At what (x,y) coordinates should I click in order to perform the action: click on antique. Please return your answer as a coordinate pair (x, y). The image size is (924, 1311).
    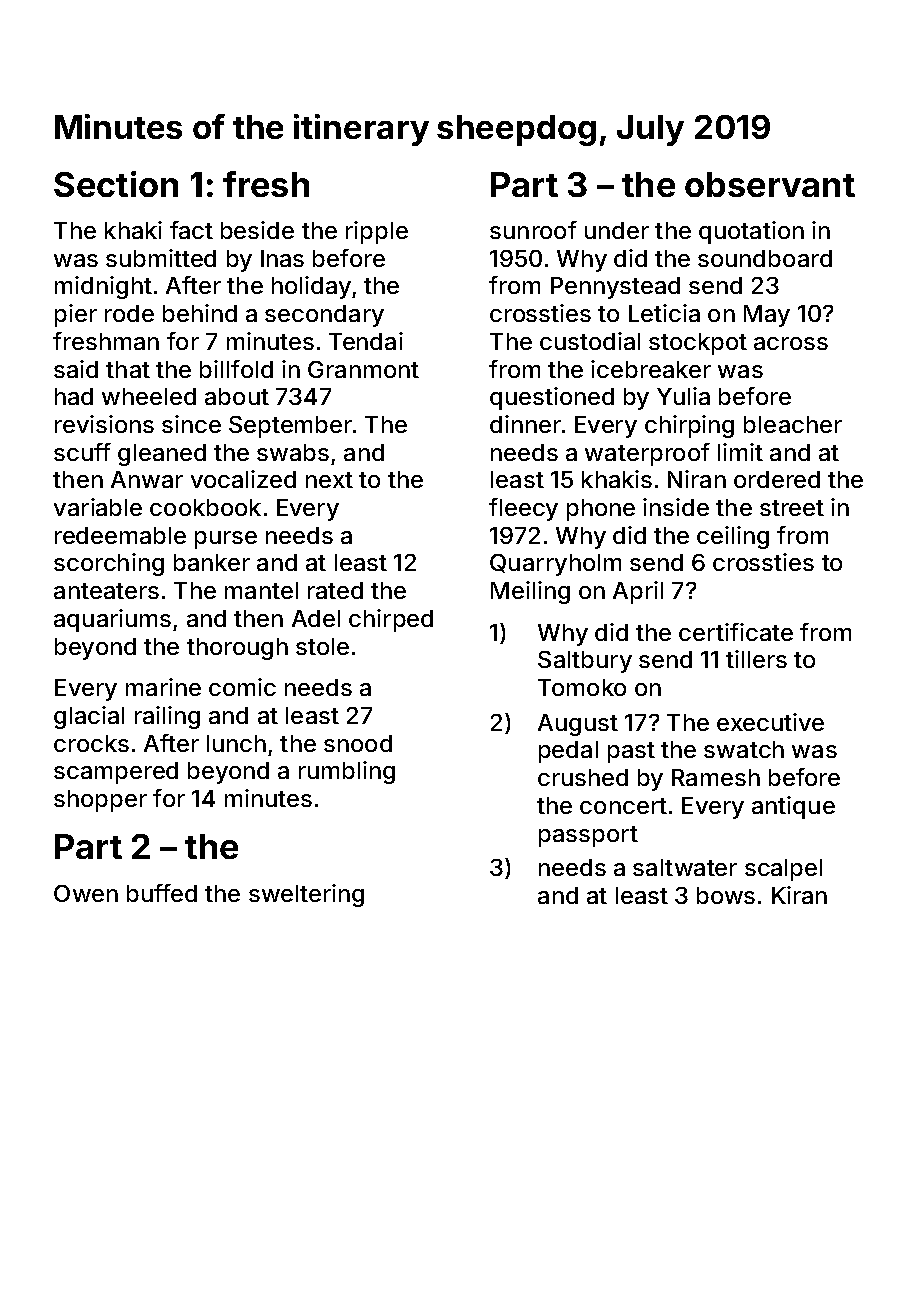
    Looking at the image, I should click on (793, 807).
